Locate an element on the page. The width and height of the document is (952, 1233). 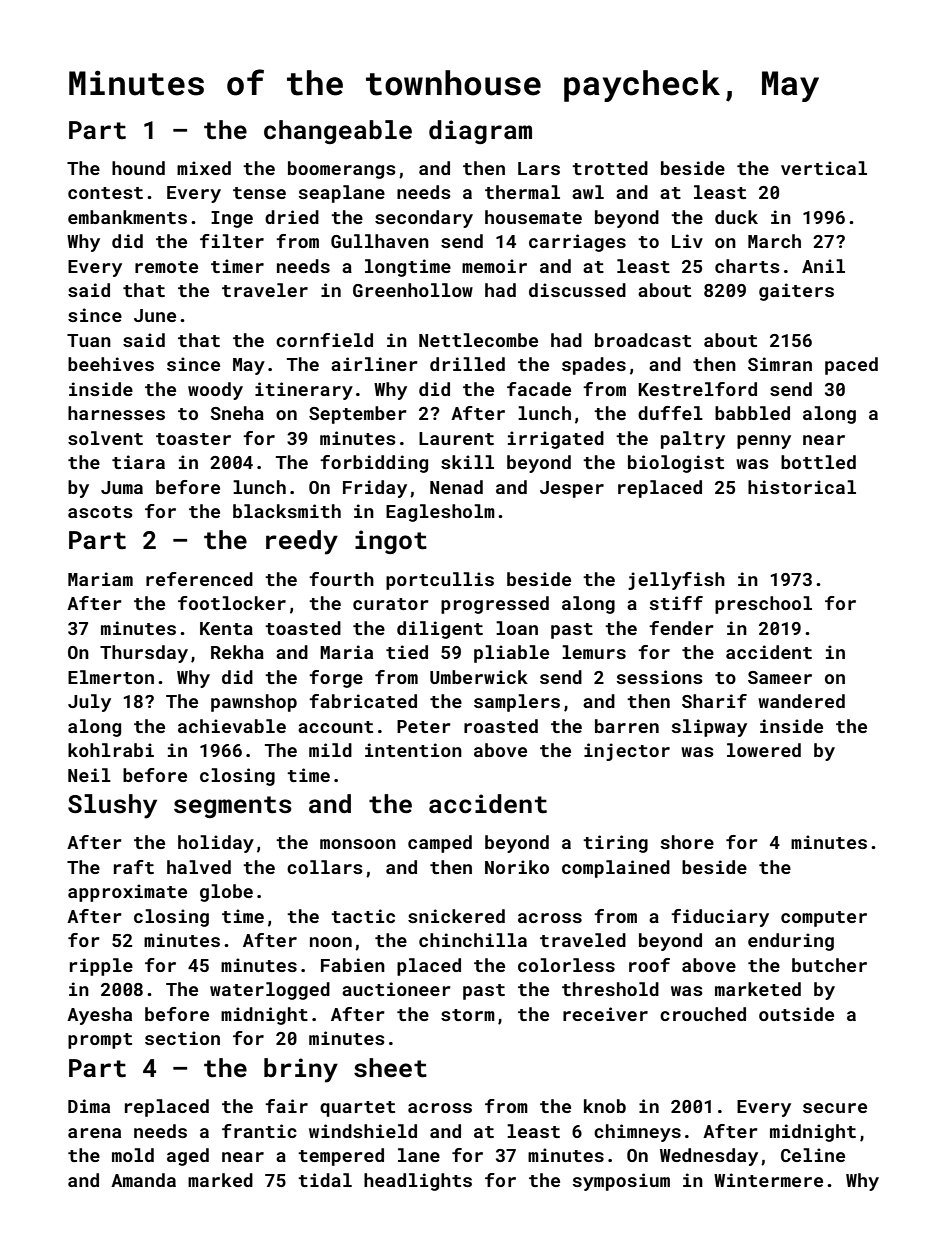
vertical is located at coordinates (824, 168).
